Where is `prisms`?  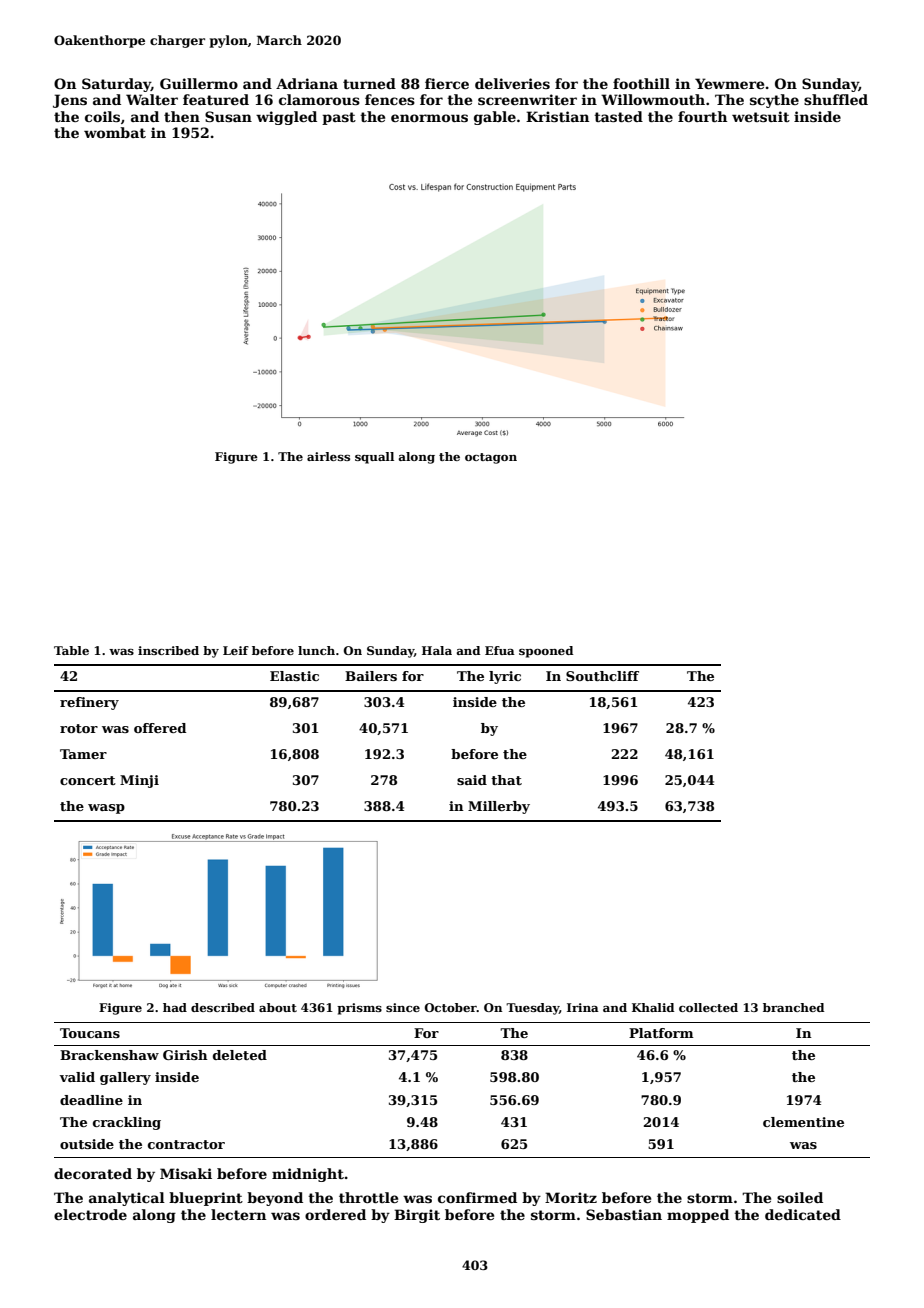
prisms is located at coordinates (359, 1009).
